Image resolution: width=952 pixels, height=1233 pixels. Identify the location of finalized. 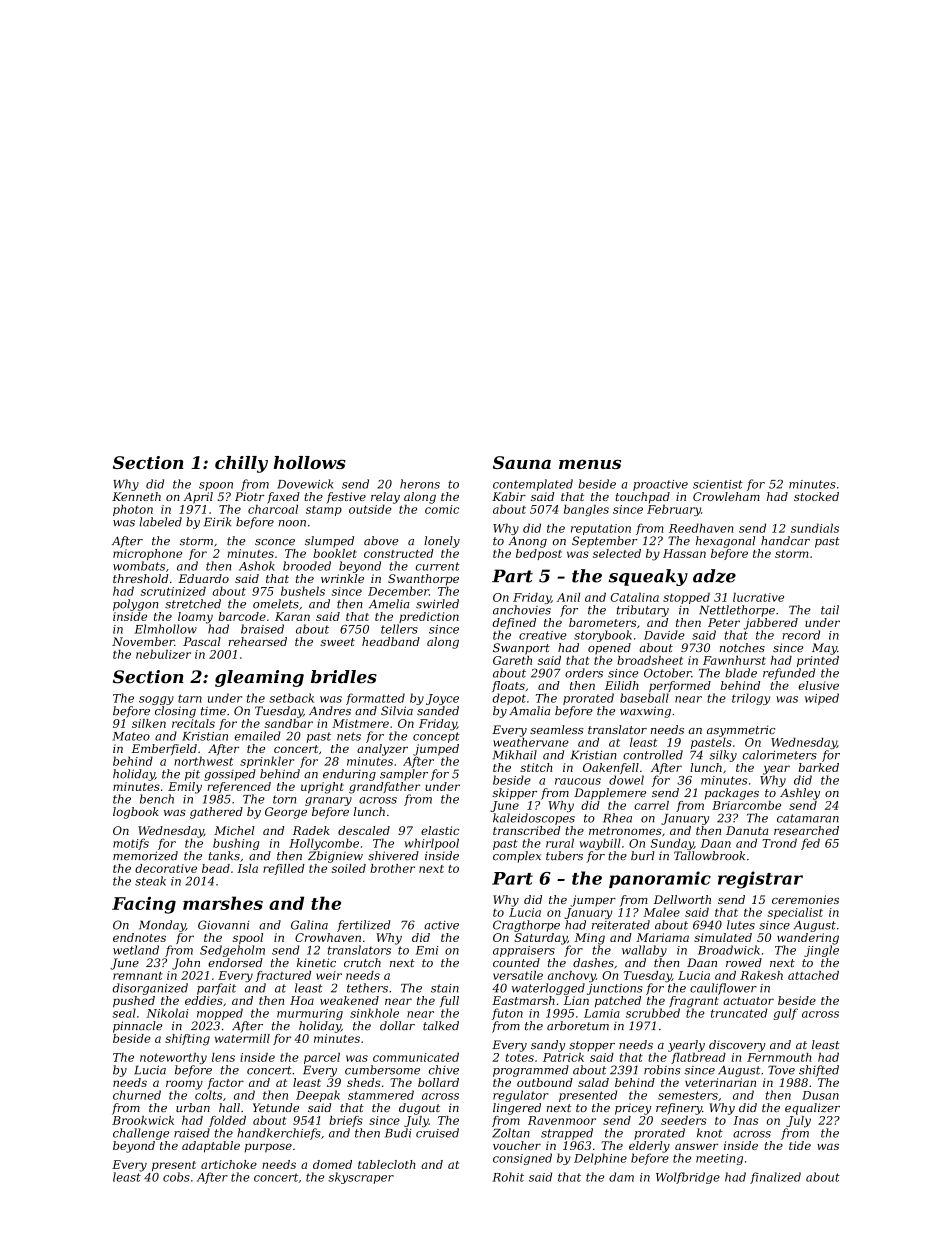
(775, 1178).
